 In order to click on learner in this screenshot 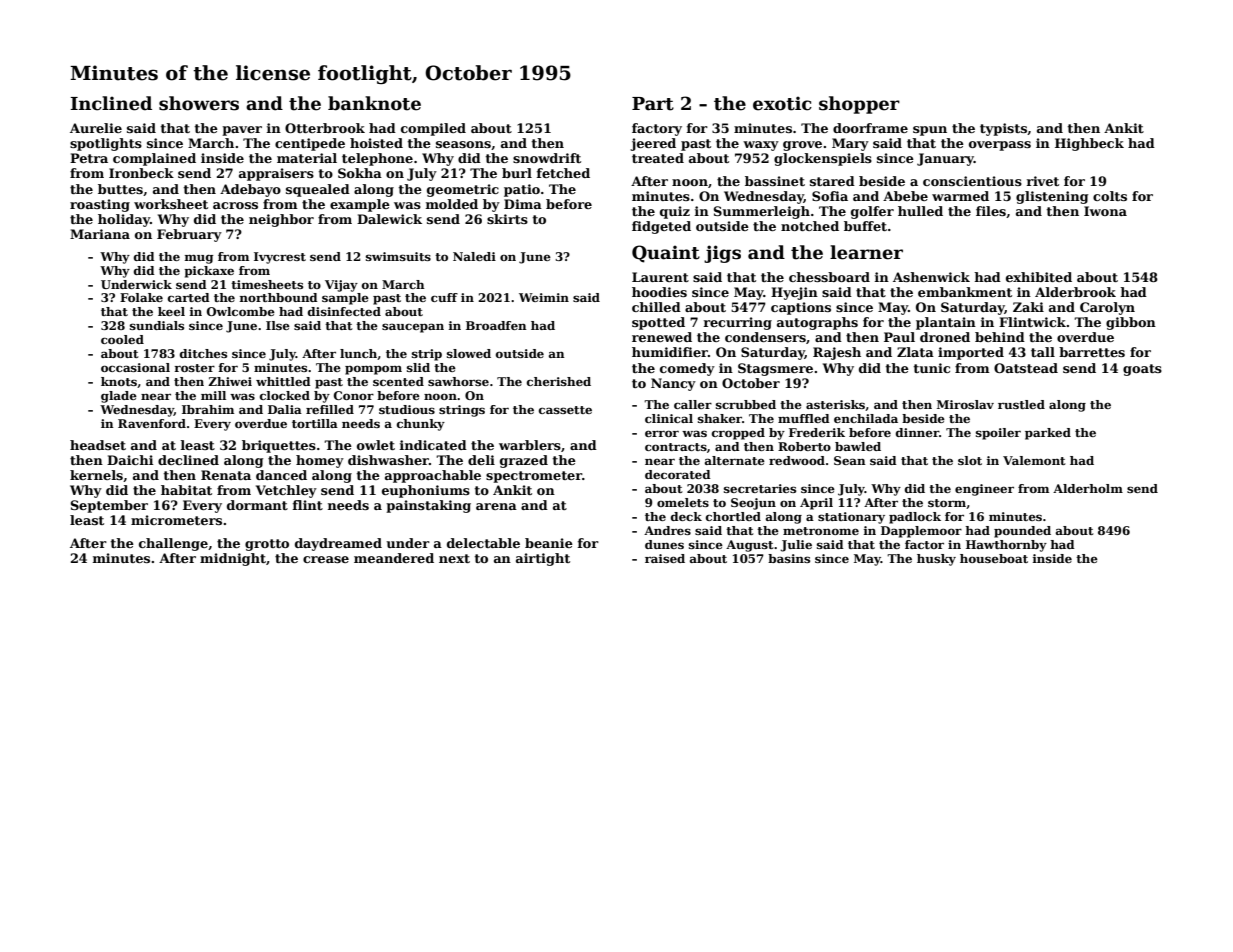, I will do `click(866, 252)`.
